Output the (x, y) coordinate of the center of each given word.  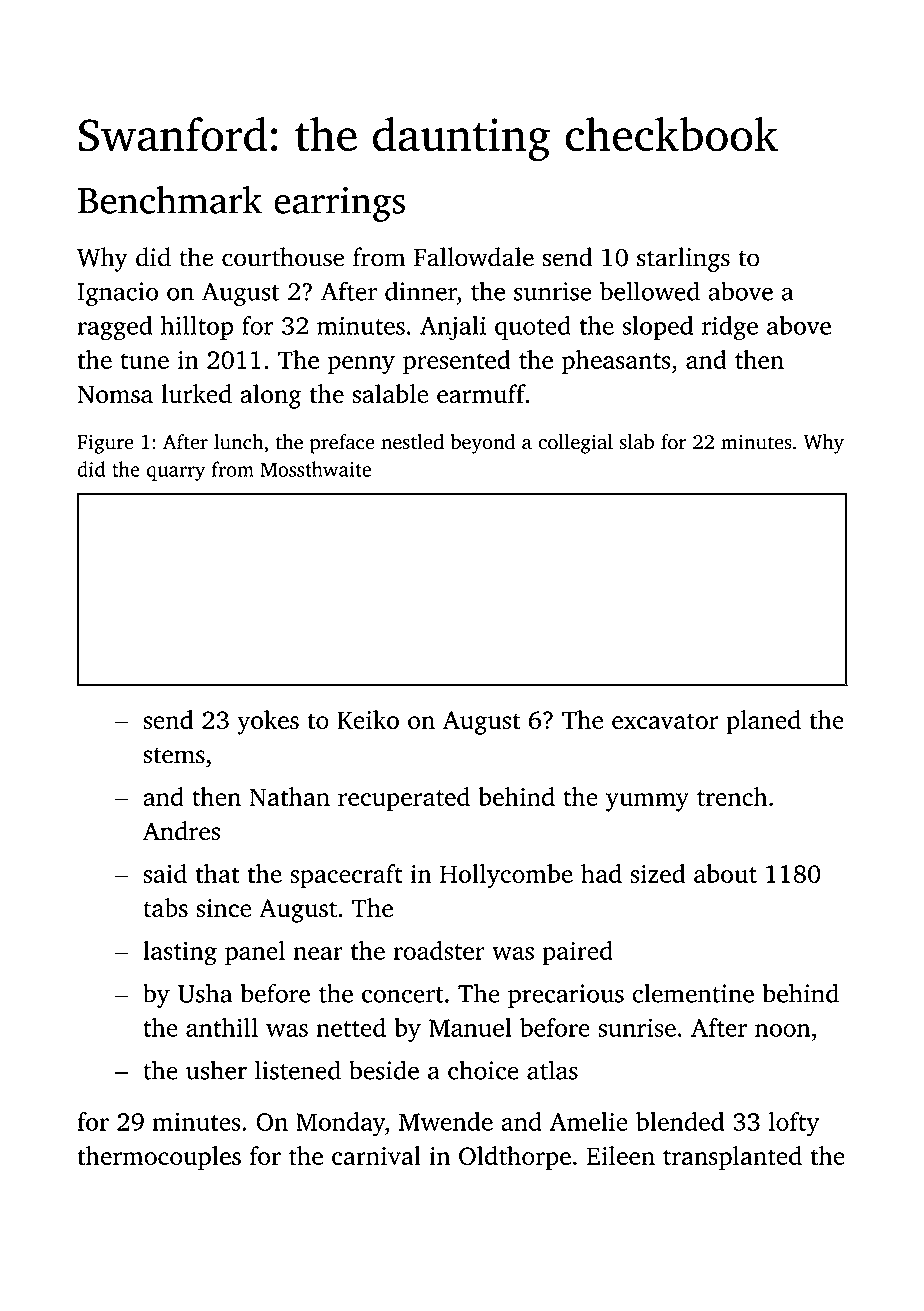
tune (144, 361)
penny (361, 365)
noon (782, 1030)
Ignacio (118, 294)
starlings (683, 259)
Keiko (368, 719)
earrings (339, 204)
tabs (165, 907)
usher (216, 1070)
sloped (657, 328)
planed (763, 722)
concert (403, 995)
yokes (268, 722)
